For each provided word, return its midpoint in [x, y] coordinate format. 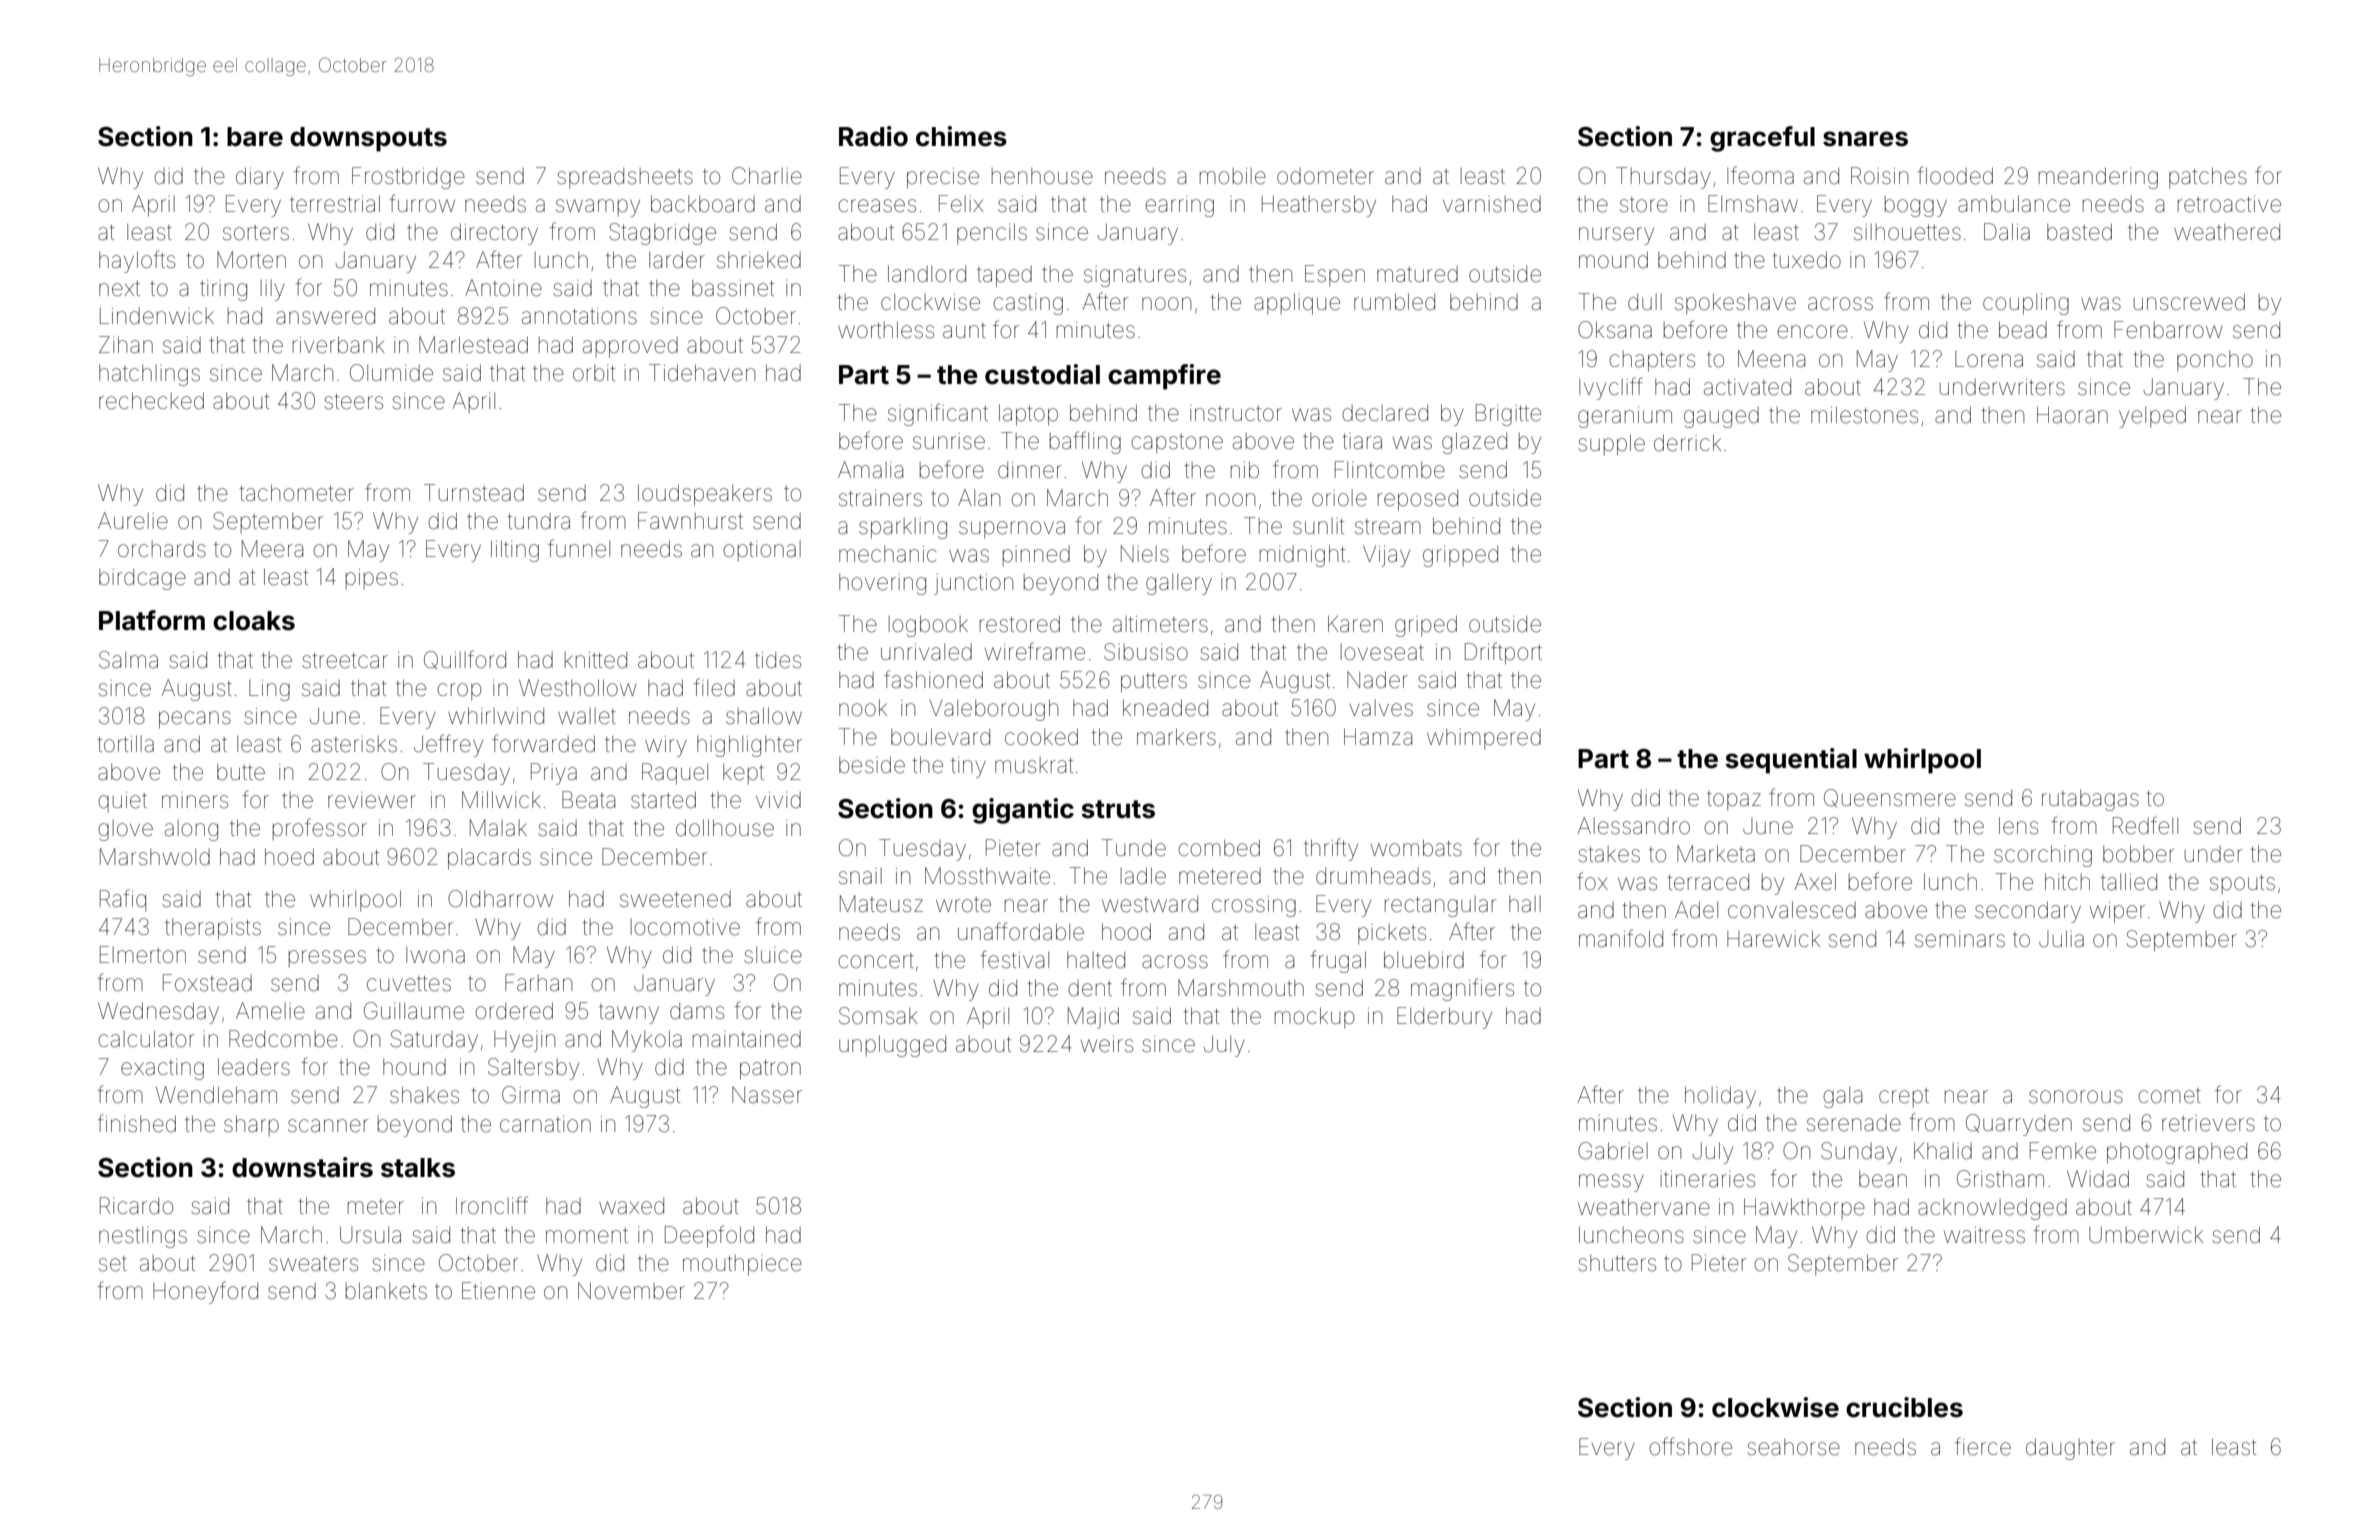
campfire [1164, 377]
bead [2023, 330]
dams [697, 1011]
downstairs [302, 1167]
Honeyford [205, 1292]
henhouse [1042, 176]
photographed [2177, 1153]
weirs [1107, 1044]
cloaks [254, 621]
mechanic [888, 554]
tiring [223, 290]
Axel [1815, 882]
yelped [2152, 417]
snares [1865, 139]
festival [1014, 959]
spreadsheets [625, 178]
